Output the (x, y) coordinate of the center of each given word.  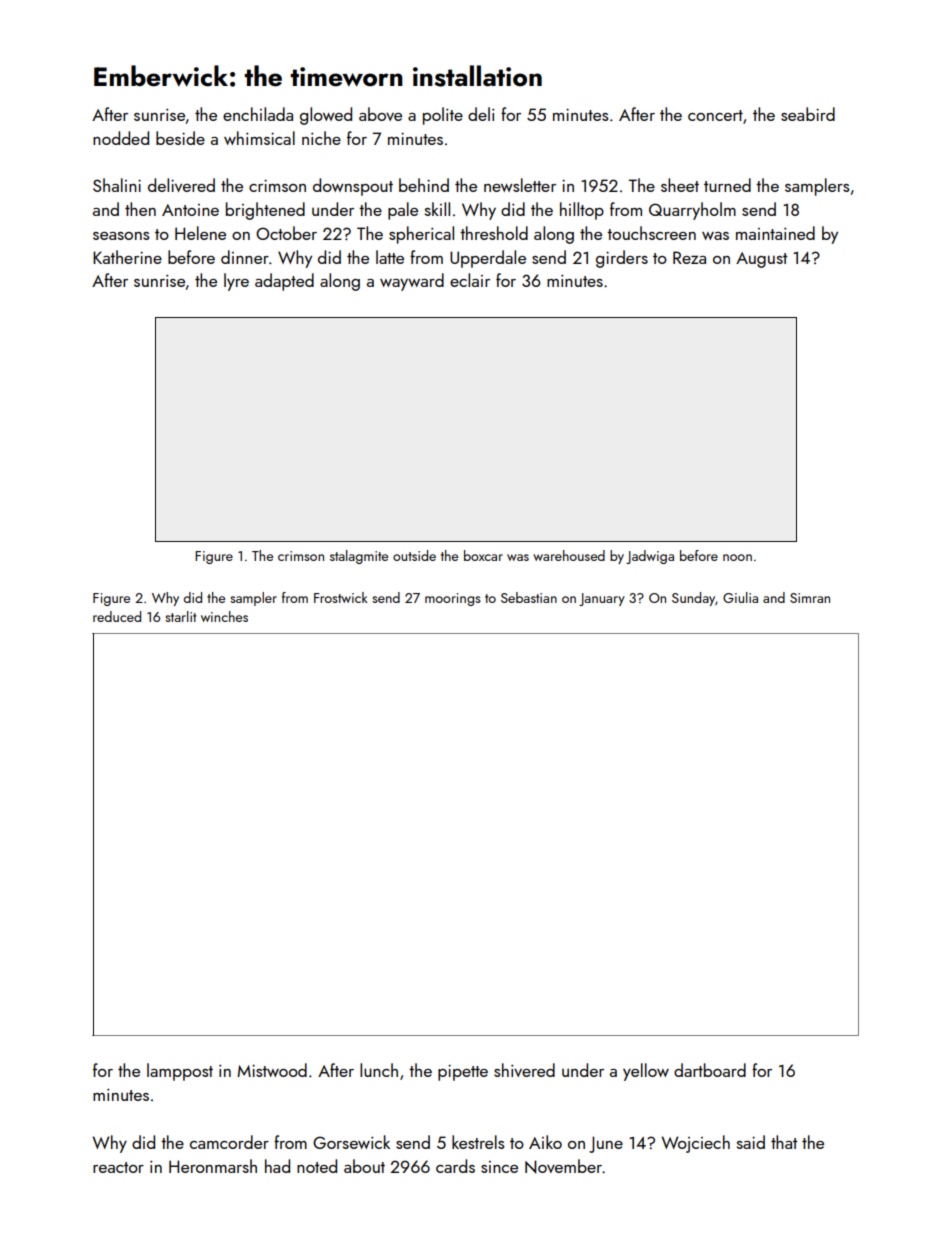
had (277, 1166)
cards (455, 1166)
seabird (808, 114)
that (784, 1142)
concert (715, 115)
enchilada (258, 114)
